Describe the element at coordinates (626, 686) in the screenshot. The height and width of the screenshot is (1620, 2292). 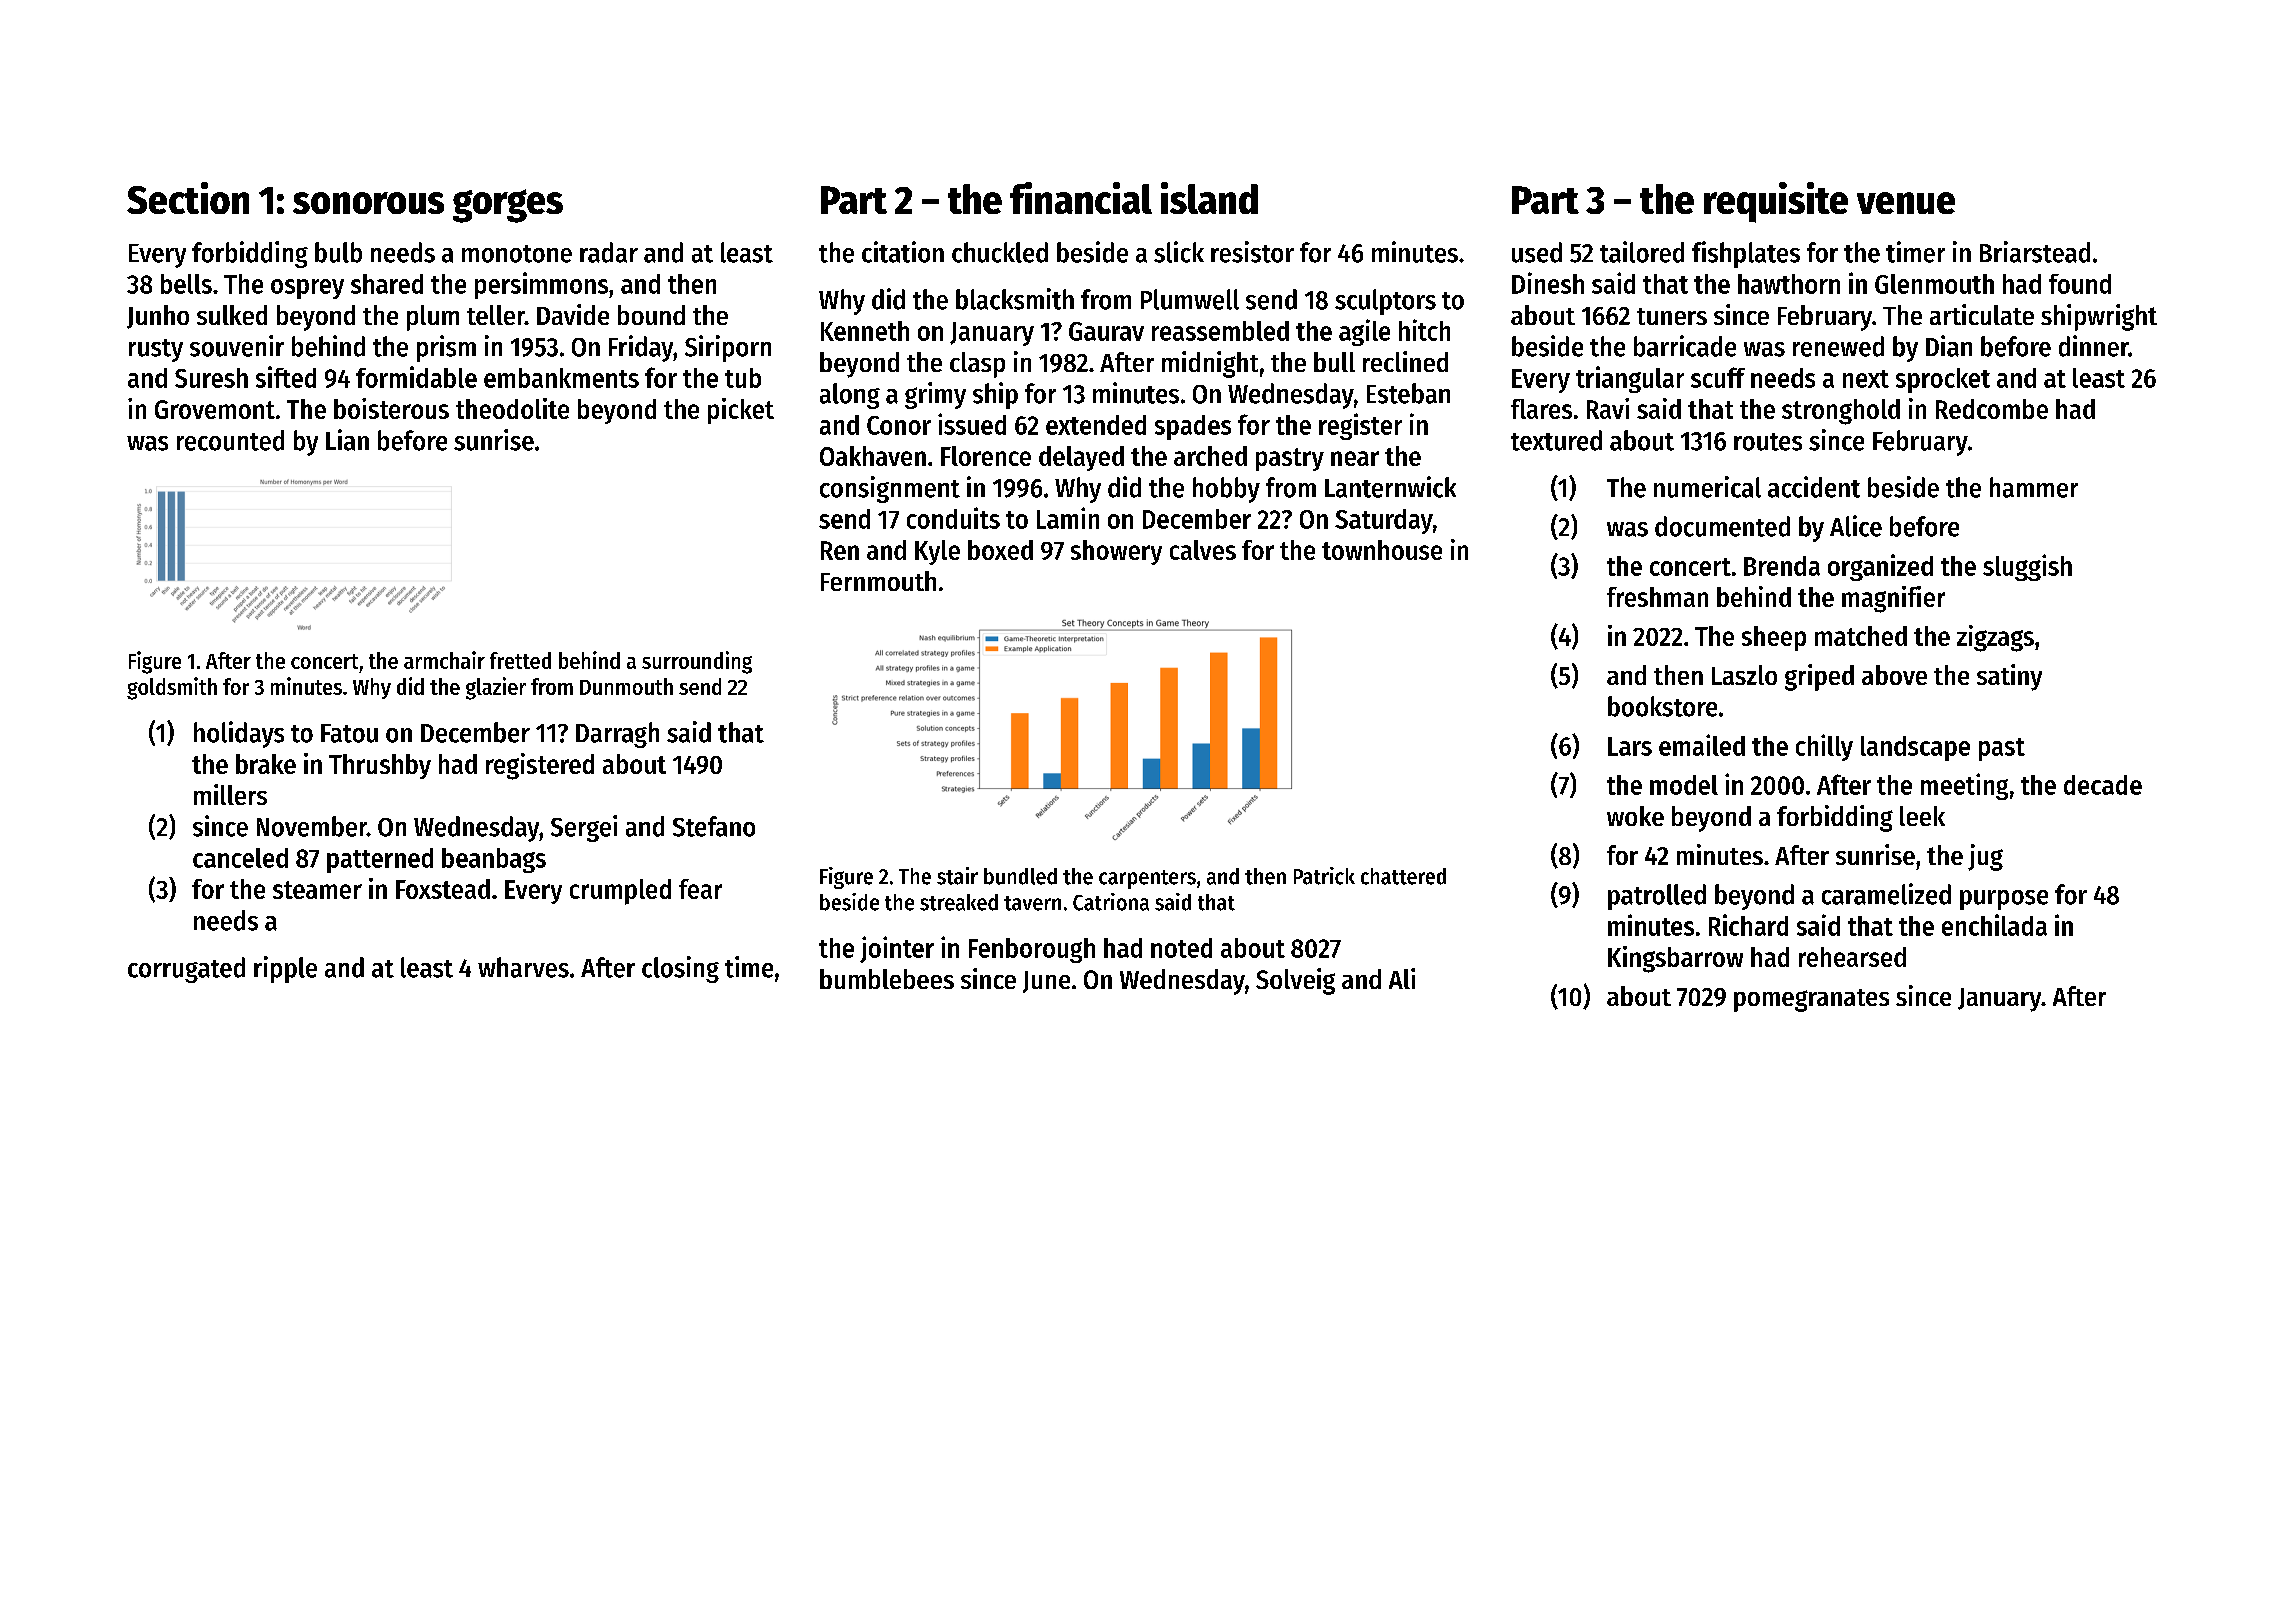
I see `Dunmouth` at that location.
